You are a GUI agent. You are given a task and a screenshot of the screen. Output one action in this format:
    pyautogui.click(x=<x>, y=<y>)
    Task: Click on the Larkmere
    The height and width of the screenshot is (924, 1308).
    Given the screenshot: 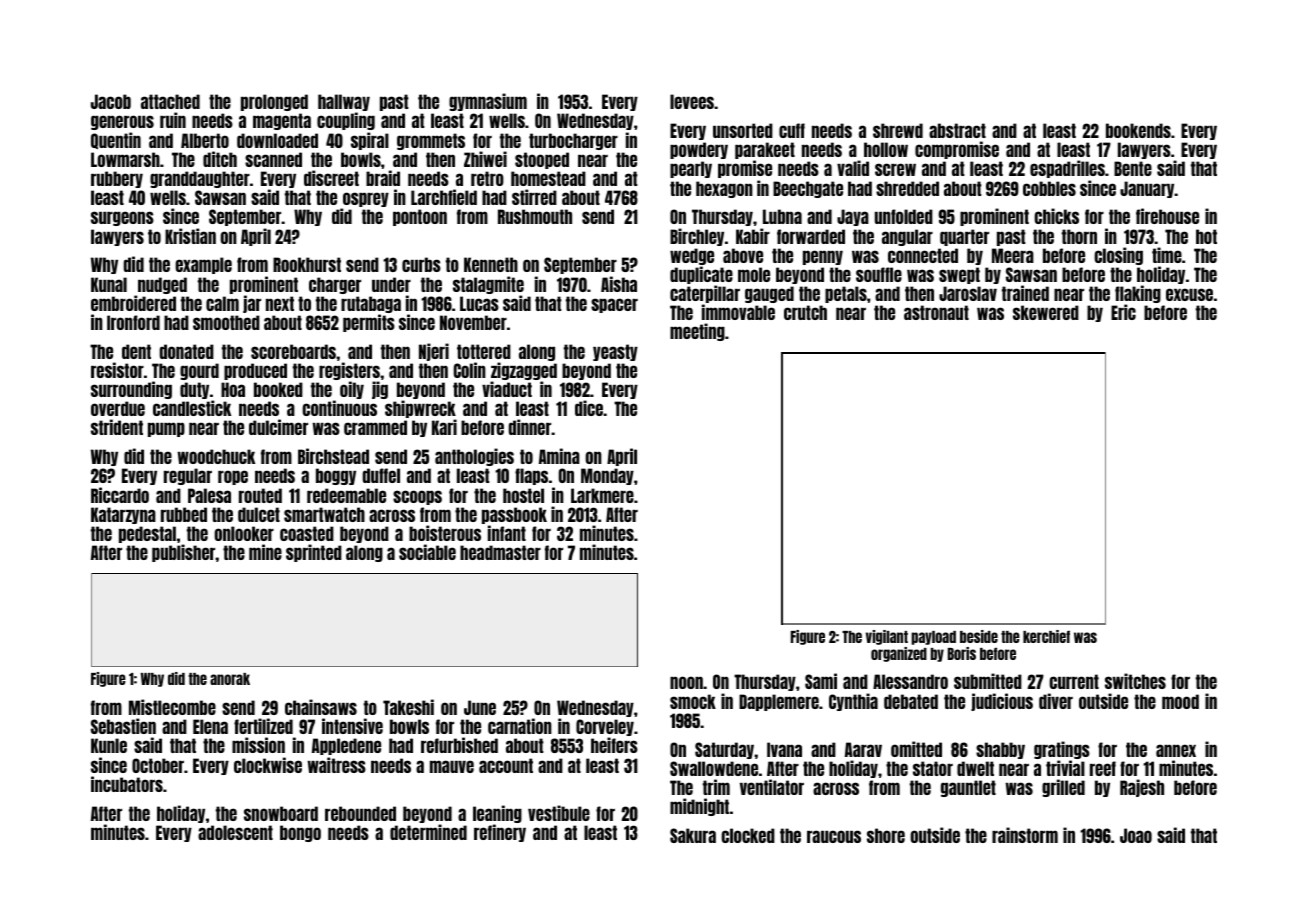 What is the action you would take?
    pyautogui.click(x=602, y=495)
